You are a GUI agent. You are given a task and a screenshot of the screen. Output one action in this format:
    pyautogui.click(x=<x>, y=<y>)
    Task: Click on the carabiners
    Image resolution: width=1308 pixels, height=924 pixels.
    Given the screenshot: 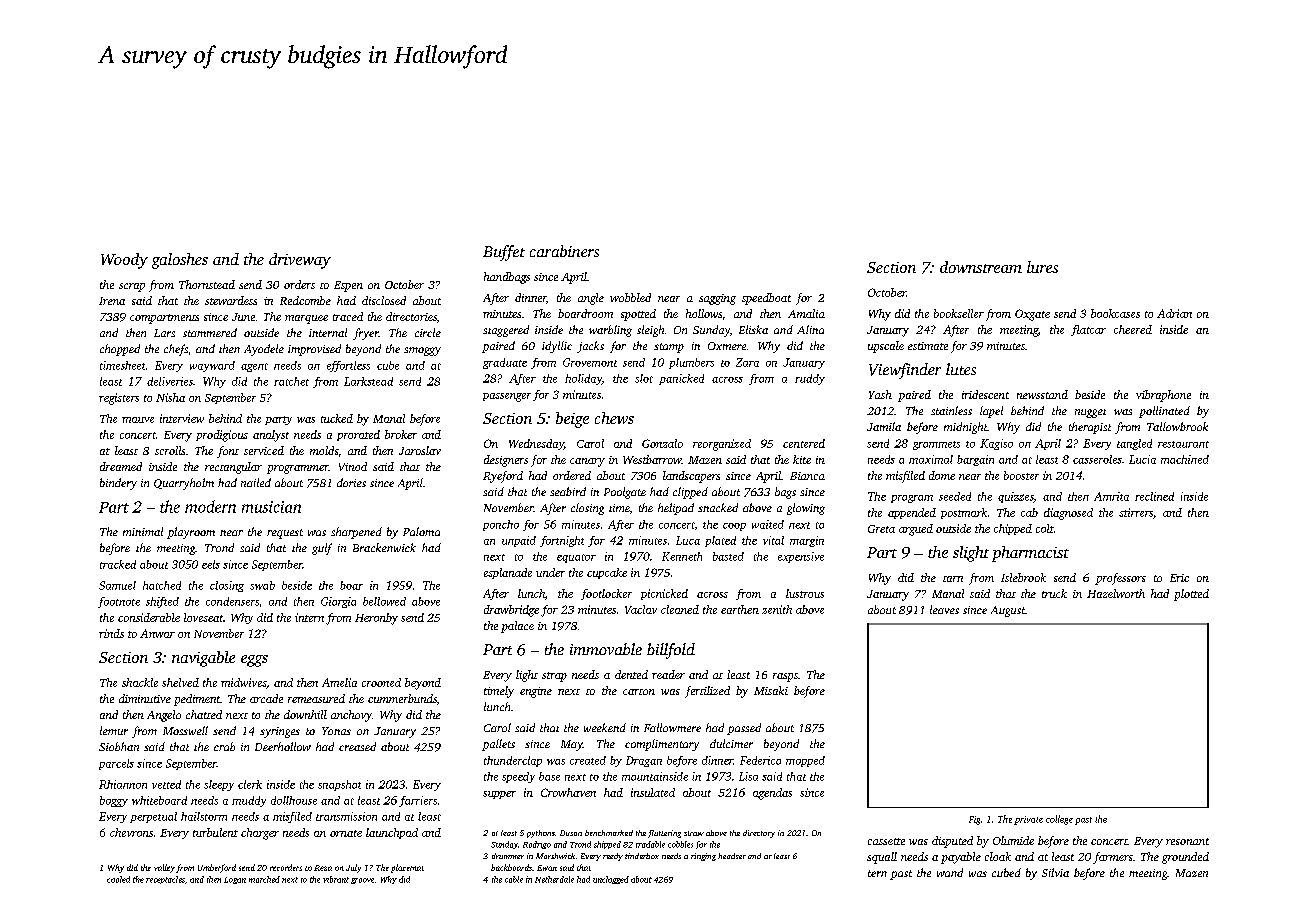 What is the action you would take?
    pyautogui.click(x=564, y=251)
